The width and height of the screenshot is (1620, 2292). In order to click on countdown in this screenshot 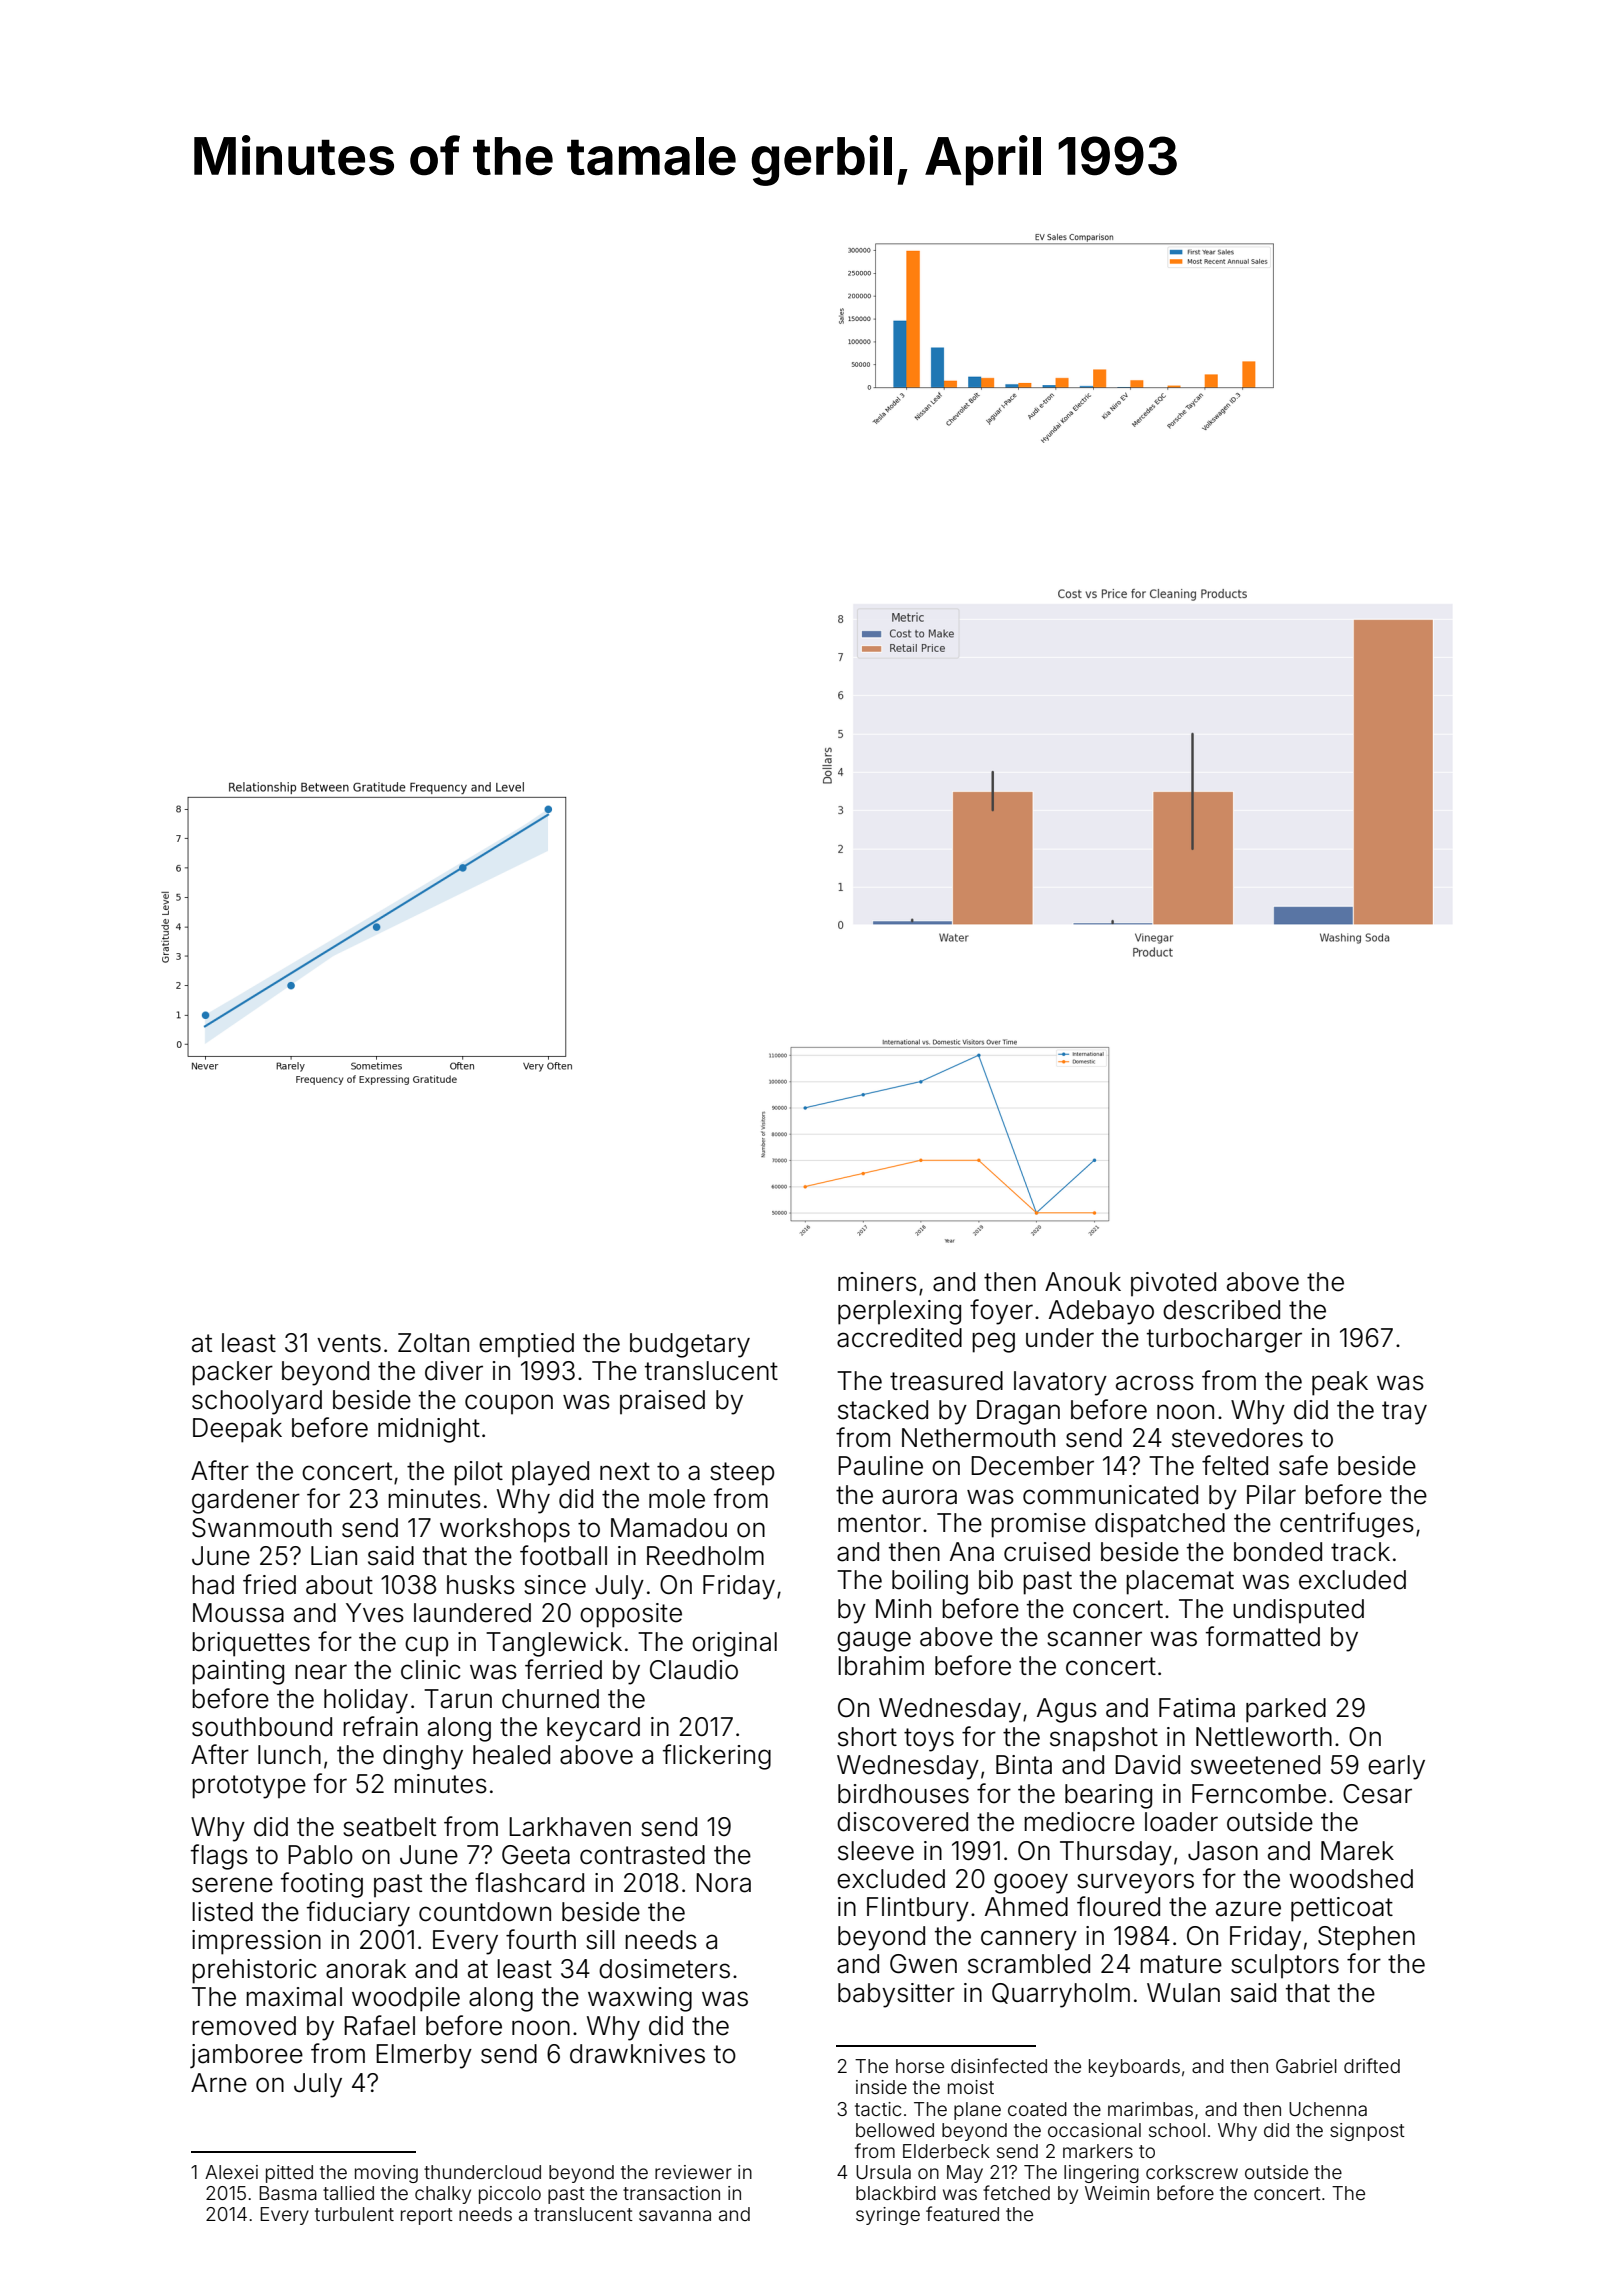, I will do `click(485, 1912)`.
